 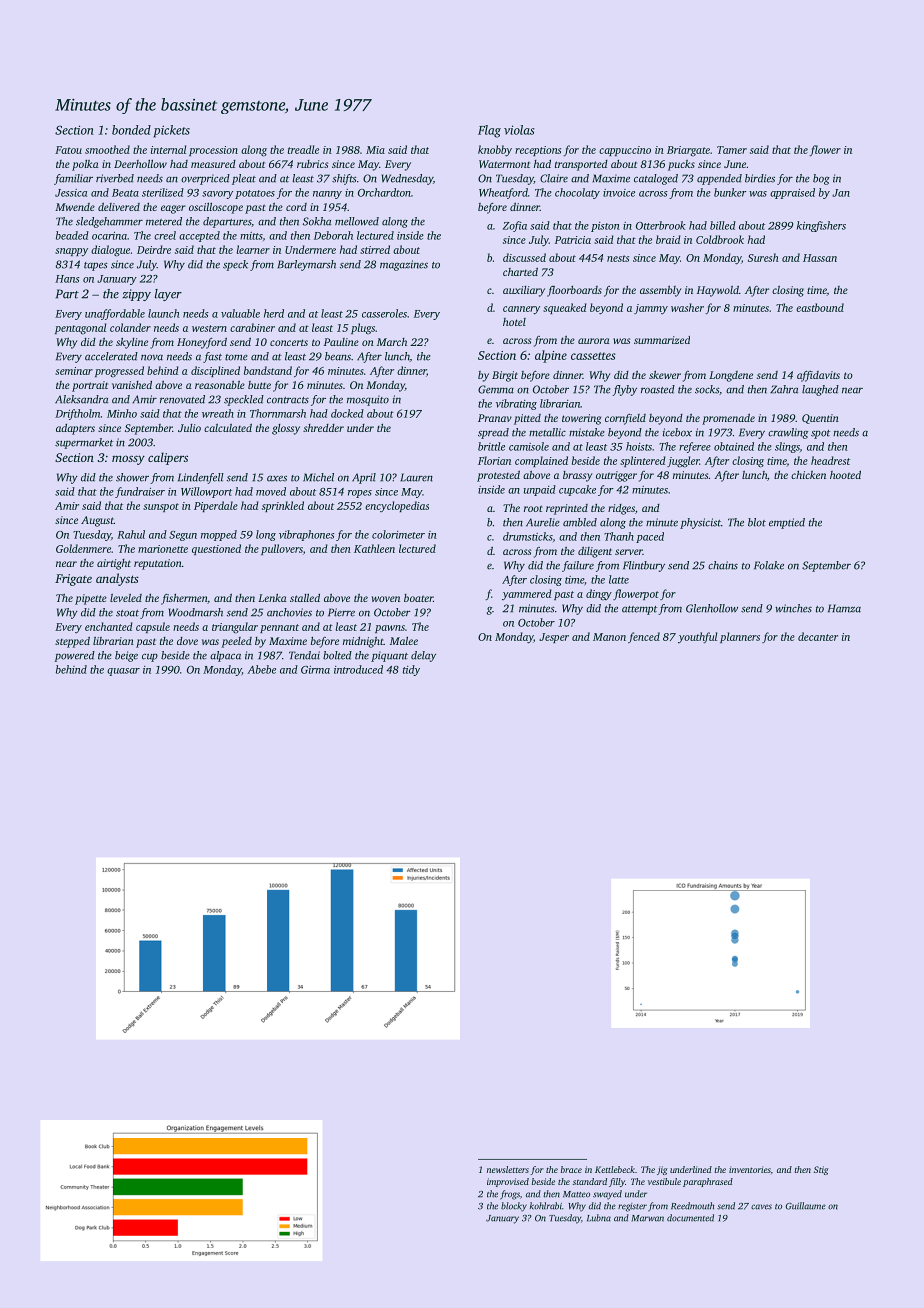 I want to click on learner, so click(x=253, y=249).
